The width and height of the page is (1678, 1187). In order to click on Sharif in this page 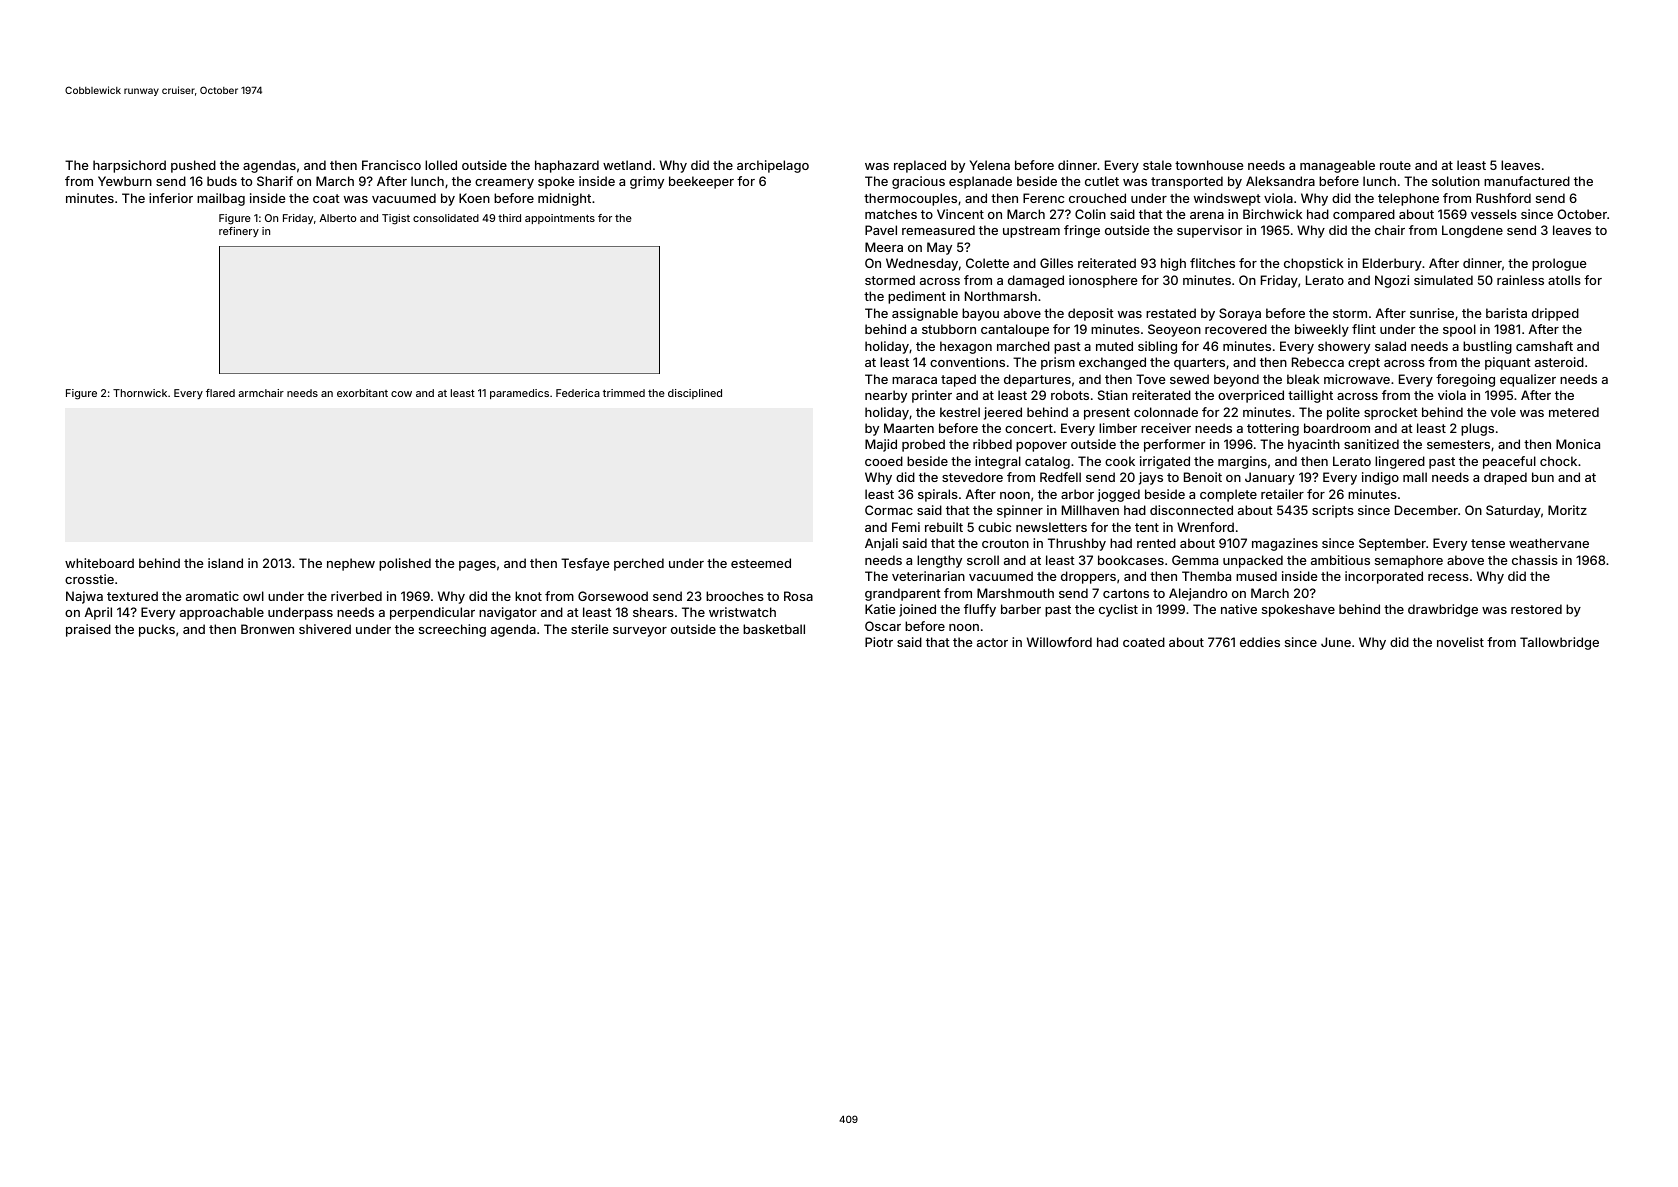, I will do `click(275, 181)`.
